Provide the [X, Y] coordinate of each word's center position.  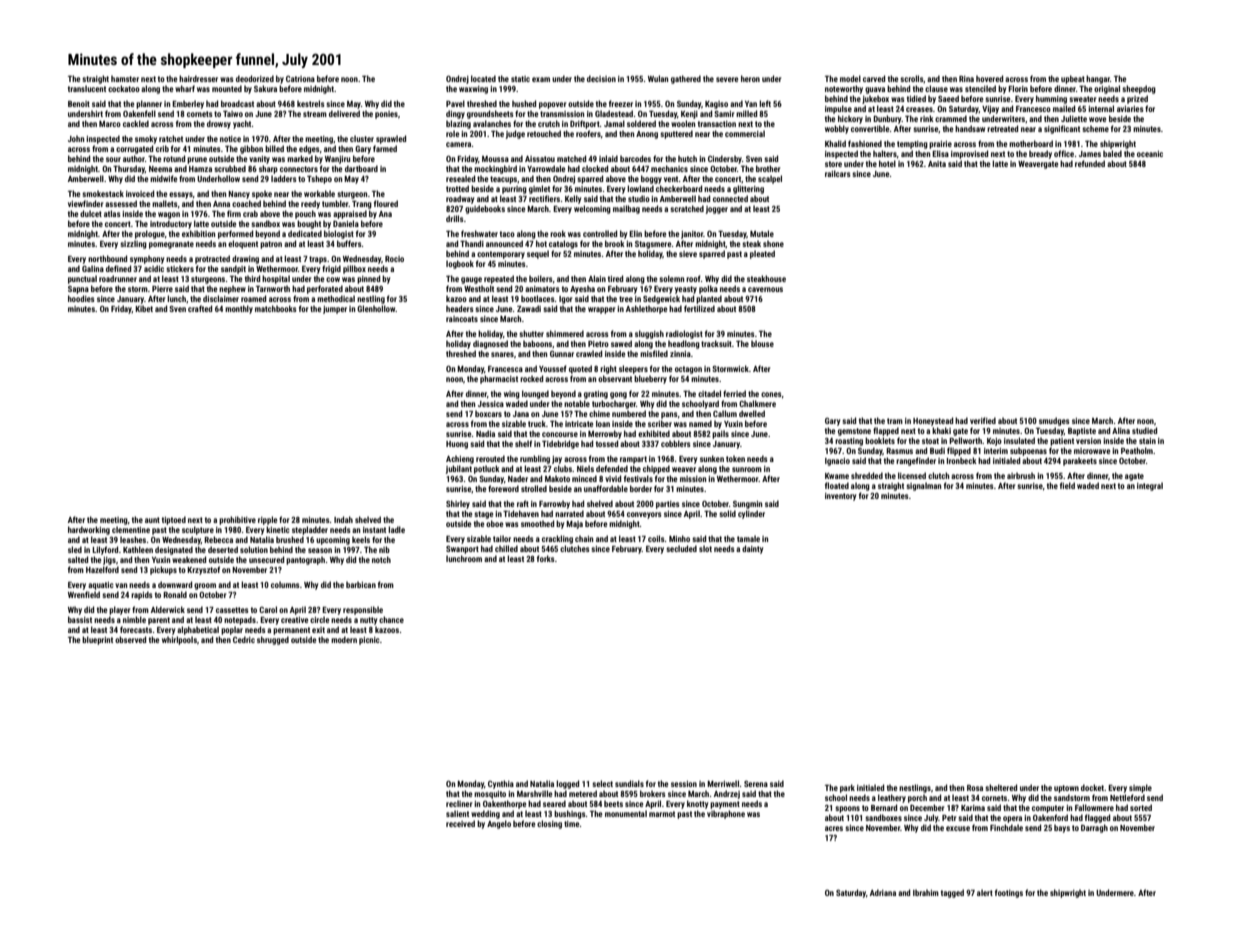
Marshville [535, 793]
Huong [457, 445]
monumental [626, 813]
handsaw [970, 128]
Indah [343, 519]
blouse [762, 343]
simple [1140, 788]
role [453, 133]
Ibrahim [926, 892]
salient [457, 813]
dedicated [305, 233]
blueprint [97, 640]
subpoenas [1028, 451]
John [76, 138]
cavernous [765, 289]
